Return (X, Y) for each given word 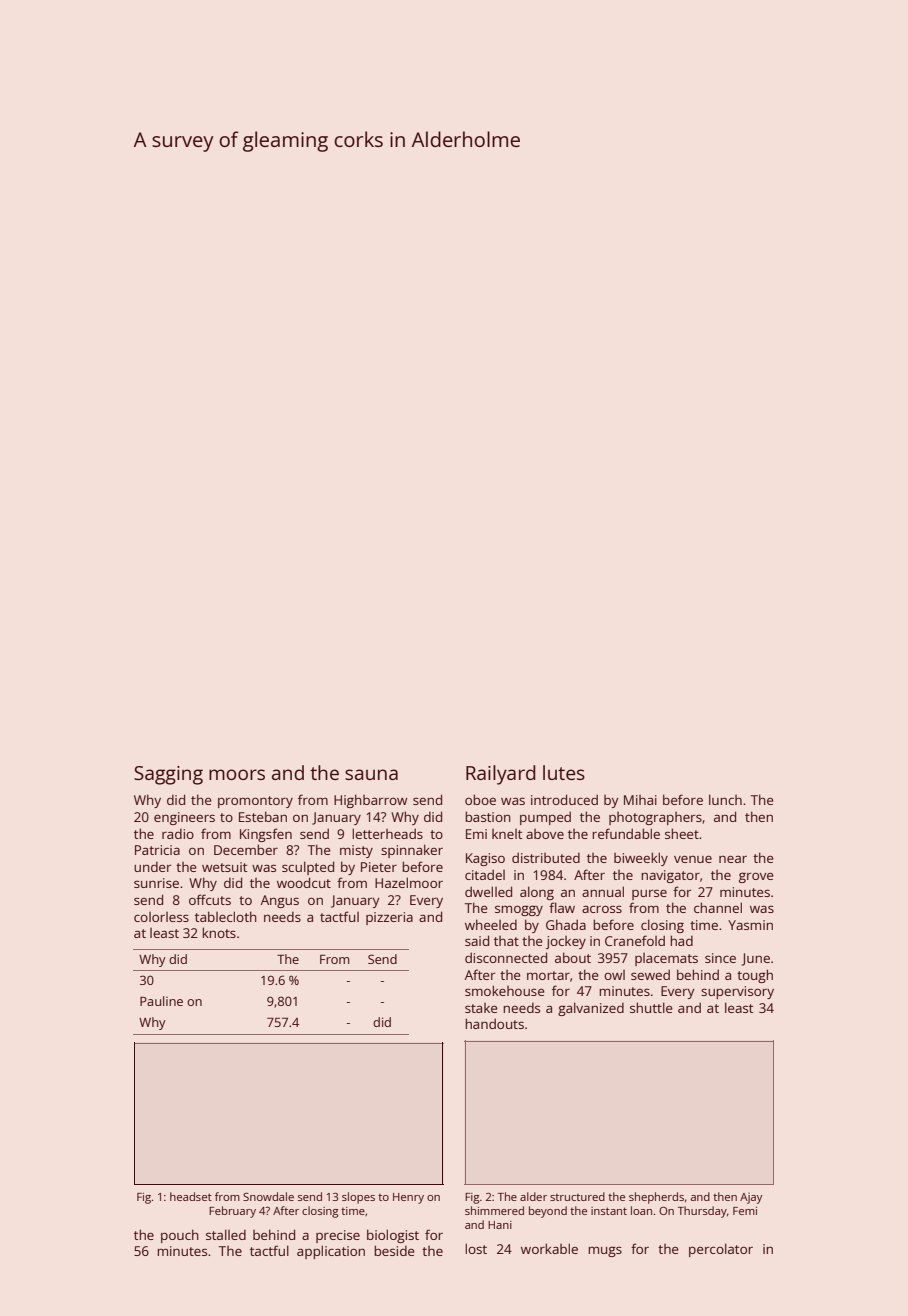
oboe (480, 799)
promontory (255, 802)
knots (219, 932)
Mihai (640, 800)
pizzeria (389, 918)
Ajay (751, 1198)
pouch (180, 1236)
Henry (408, 1198)
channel (718, 907)
